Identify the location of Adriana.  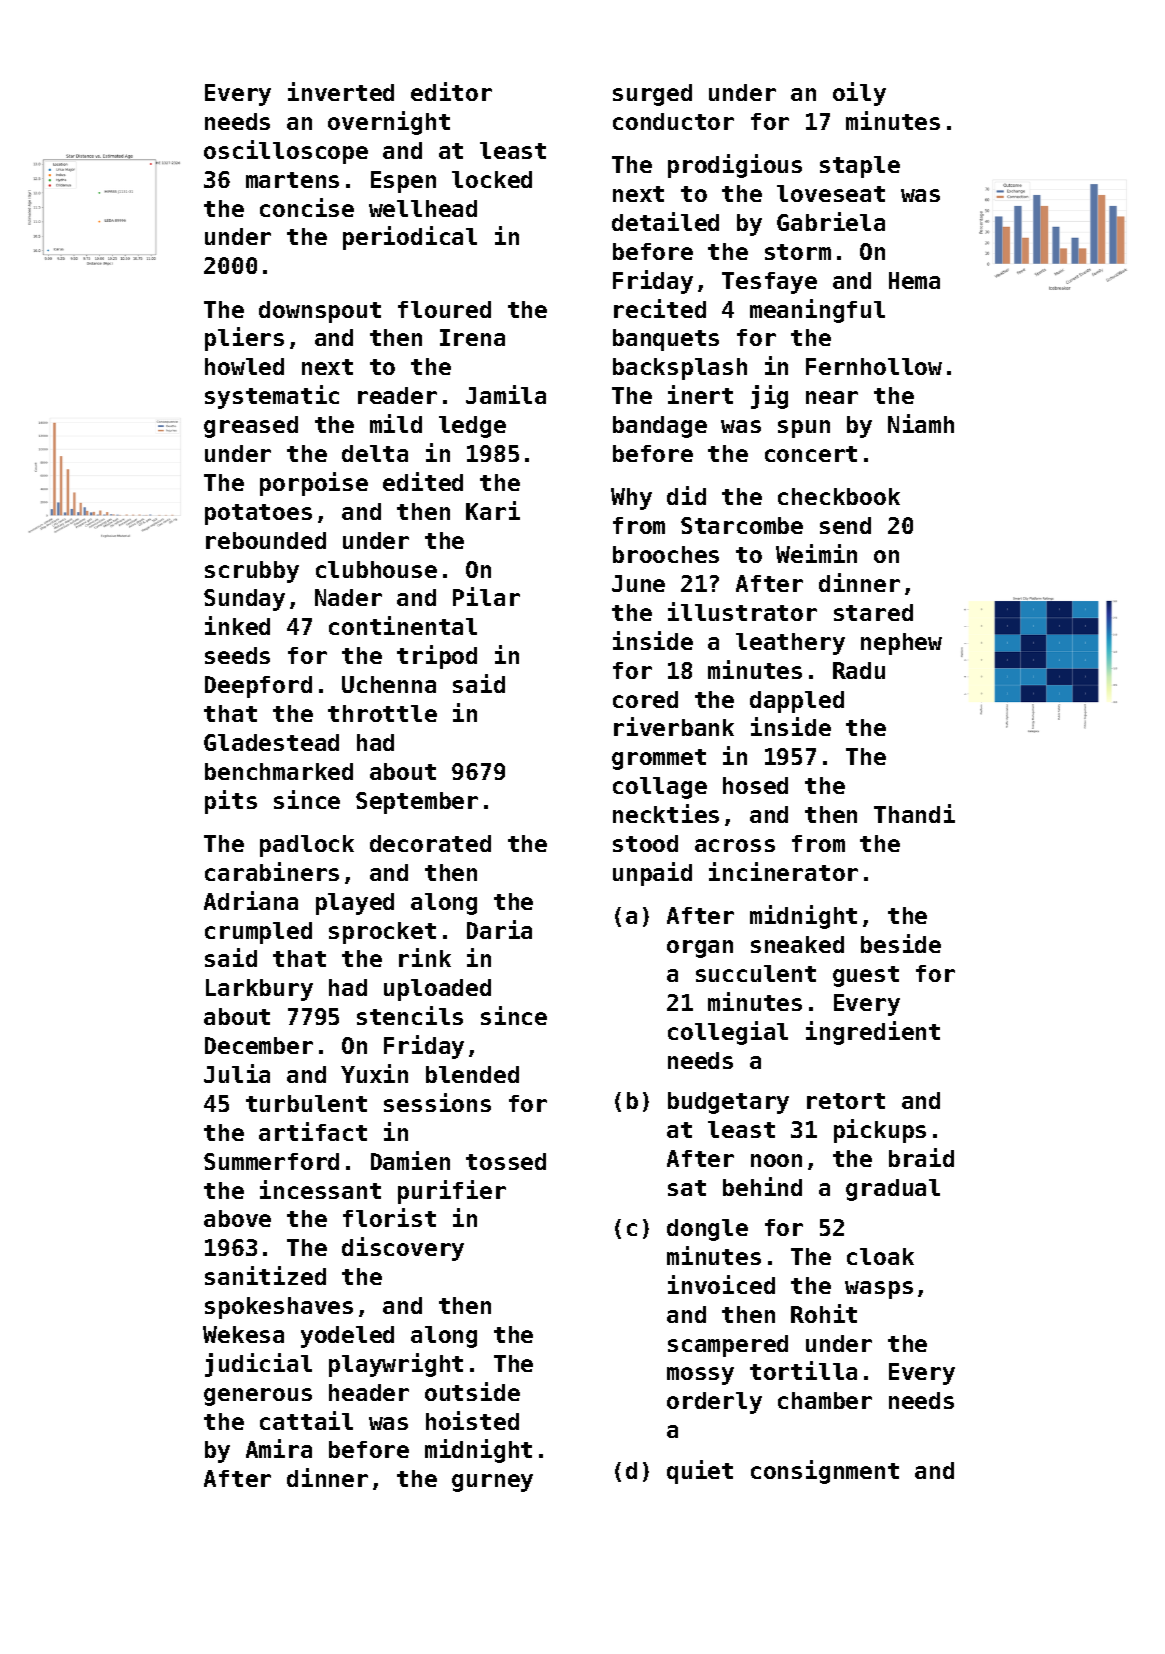
(251, 900).
